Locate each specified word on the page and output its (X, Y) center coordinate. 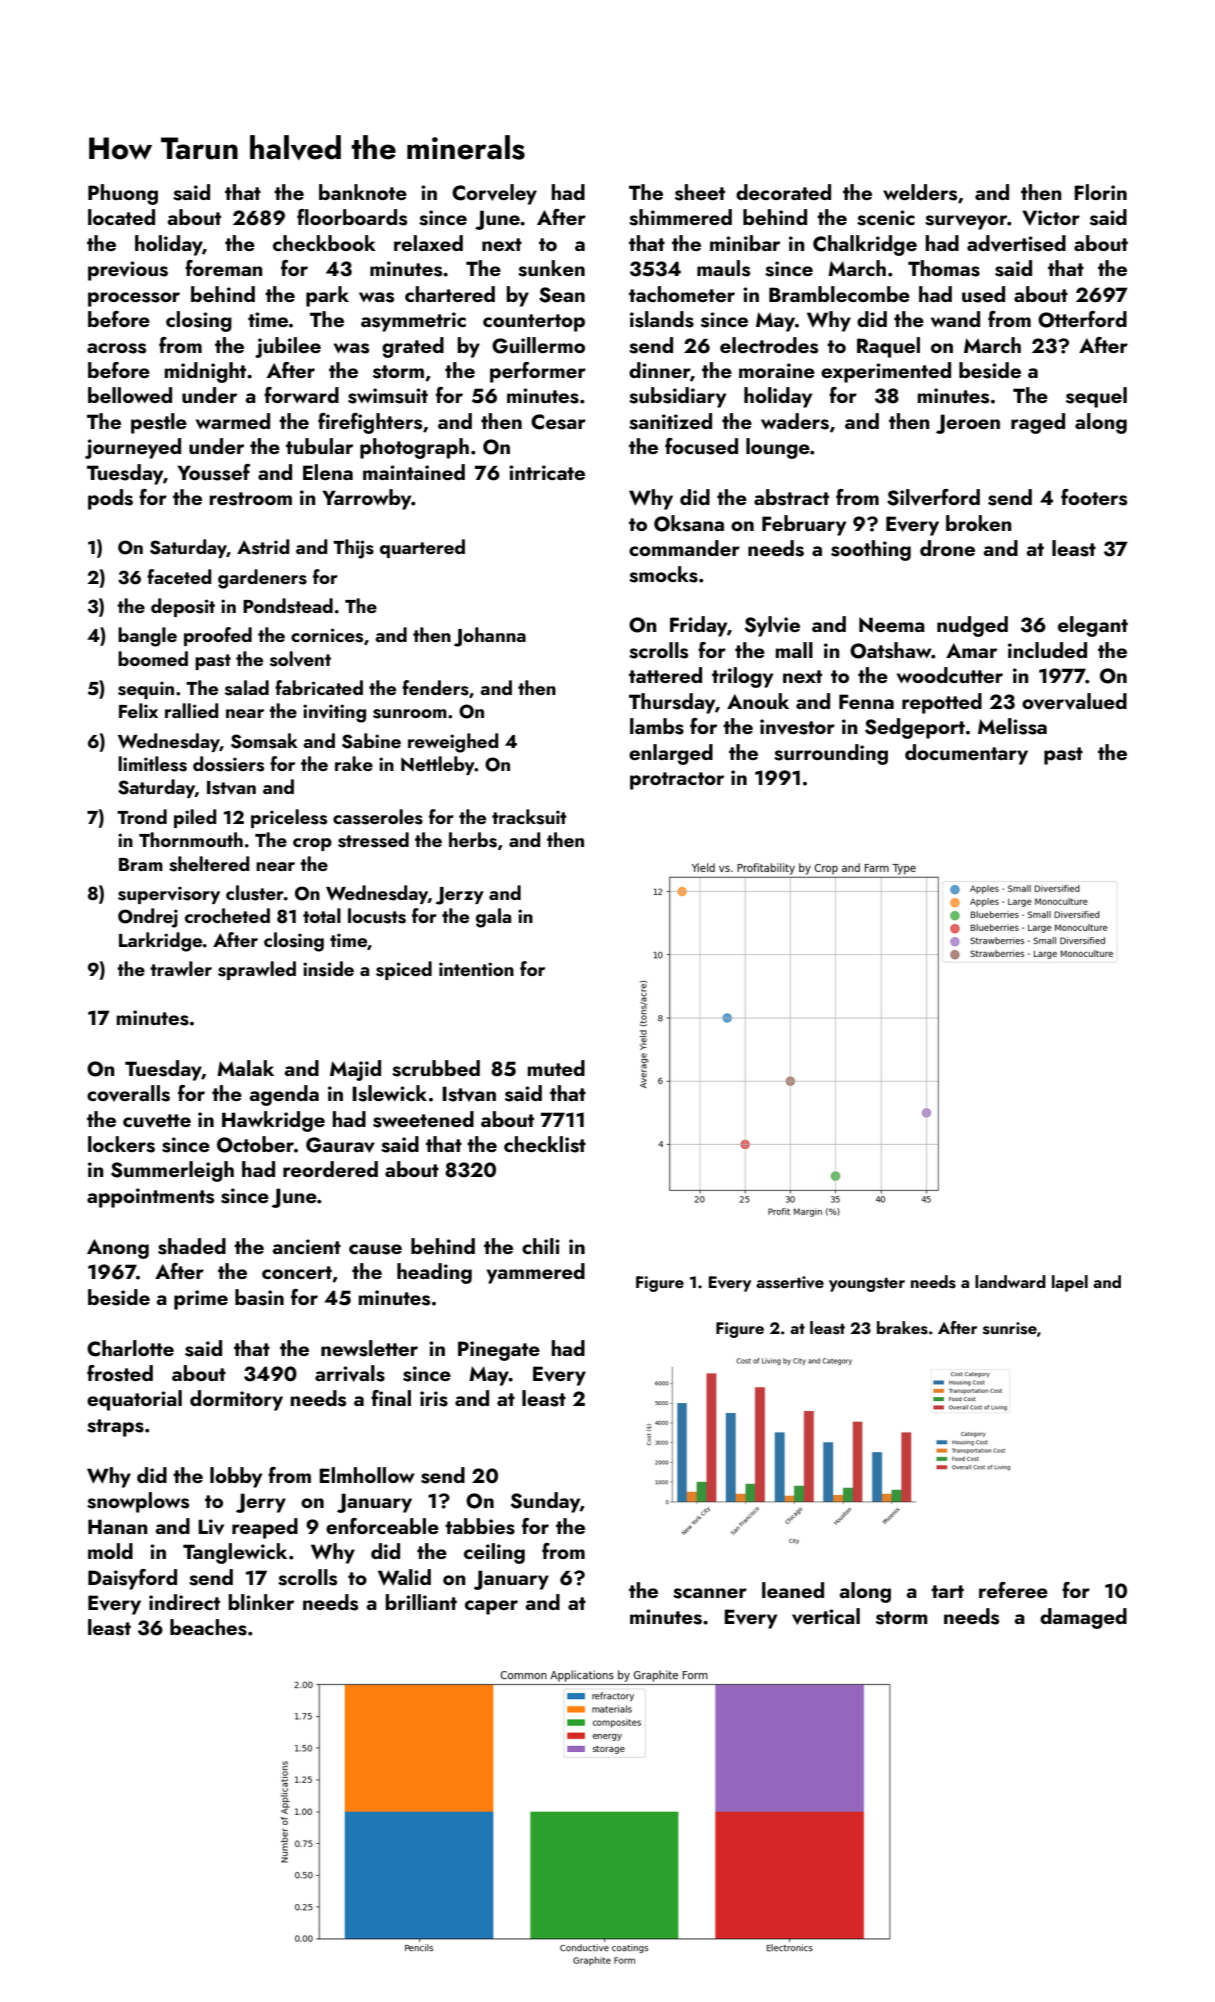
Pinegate (499, 1351)
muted (556, 1068)
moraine (777, 370)
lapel (1070, 1283)
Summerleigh (172, 1171)
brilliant (421, 1602)
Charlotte (130, 1348)
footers (1094, 497)
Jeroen (968, 424)
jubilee (288, 347)
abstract (791, 497)
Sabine (371, 741)
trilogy (742, 677)
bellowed (130, 395)
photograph (414, 448)
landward (1010, 1281)
